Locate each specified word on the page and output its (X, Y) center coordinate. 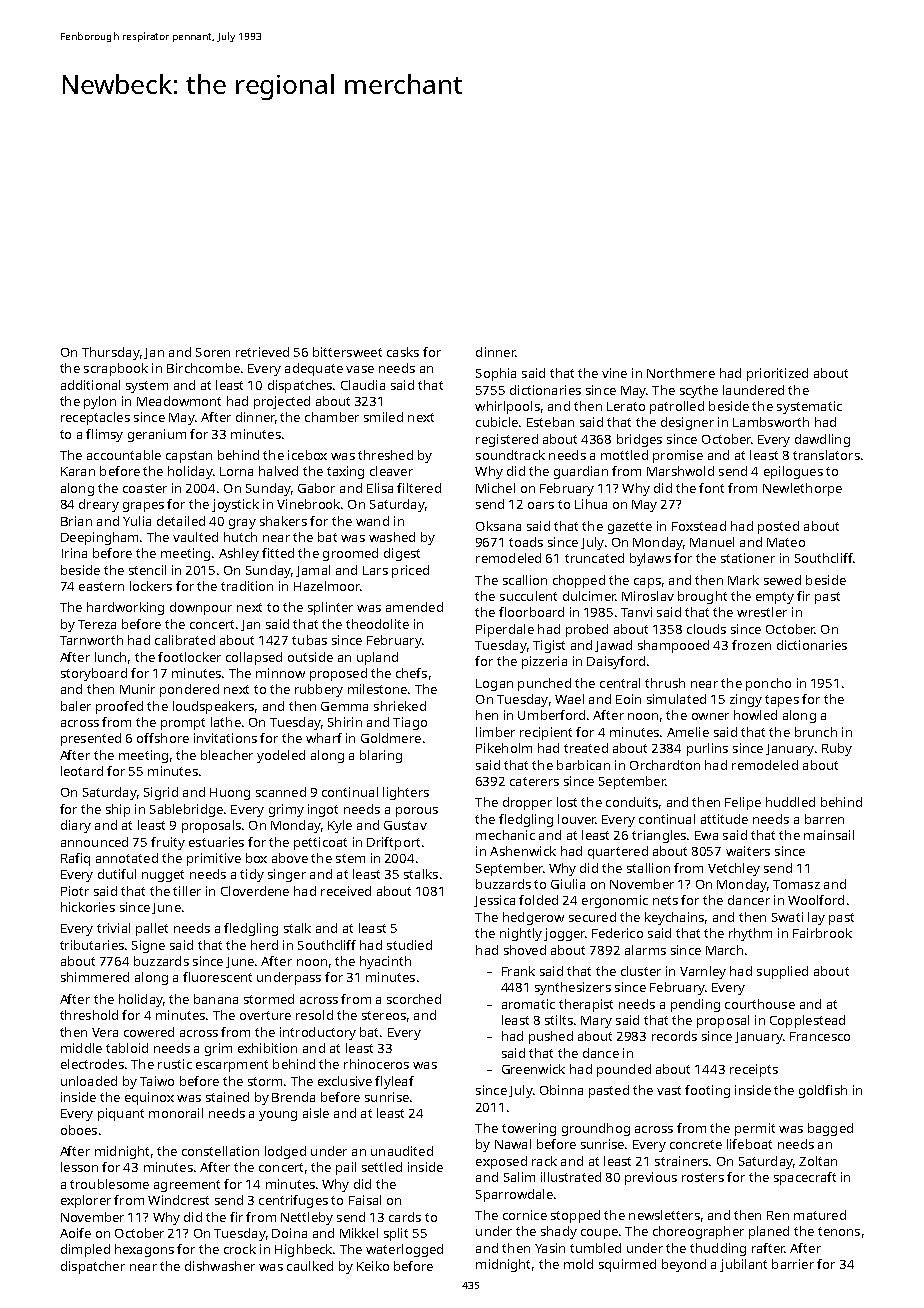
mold (578, 1264)
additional (90, 385)
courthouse (760, 1004)
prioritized (777, 374)
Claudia (363, 385)
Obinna (561, 1090)
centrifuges (293, 1201)
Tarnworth (91, 640)
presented (91, 739)
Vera (105, 1032)
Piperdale (505, 630)
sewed (782, 580)
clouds (706, 629)
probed (587, 630)
